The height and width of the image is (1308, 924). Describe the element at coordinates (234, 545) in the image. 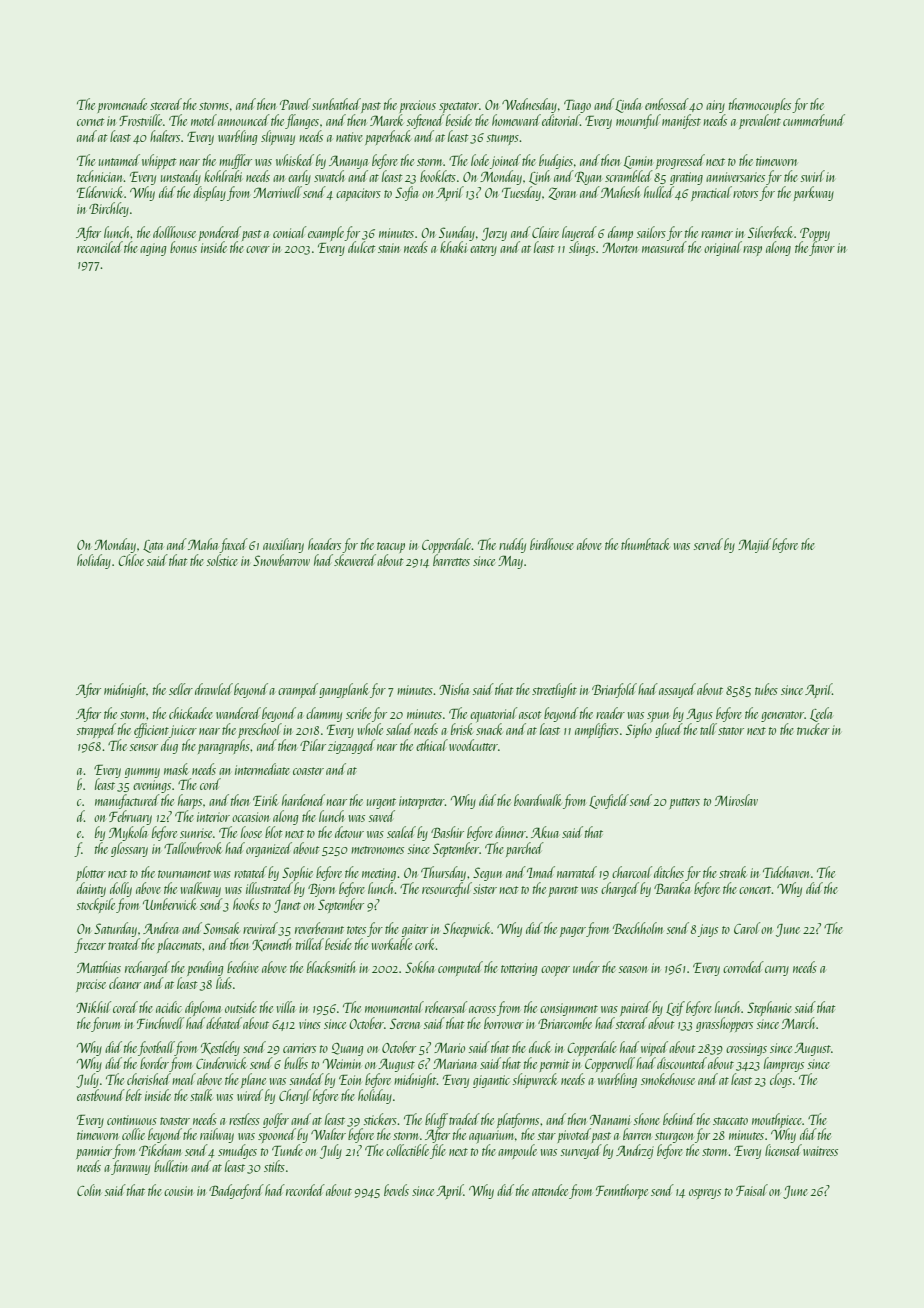

I see `faxed` at that location.
